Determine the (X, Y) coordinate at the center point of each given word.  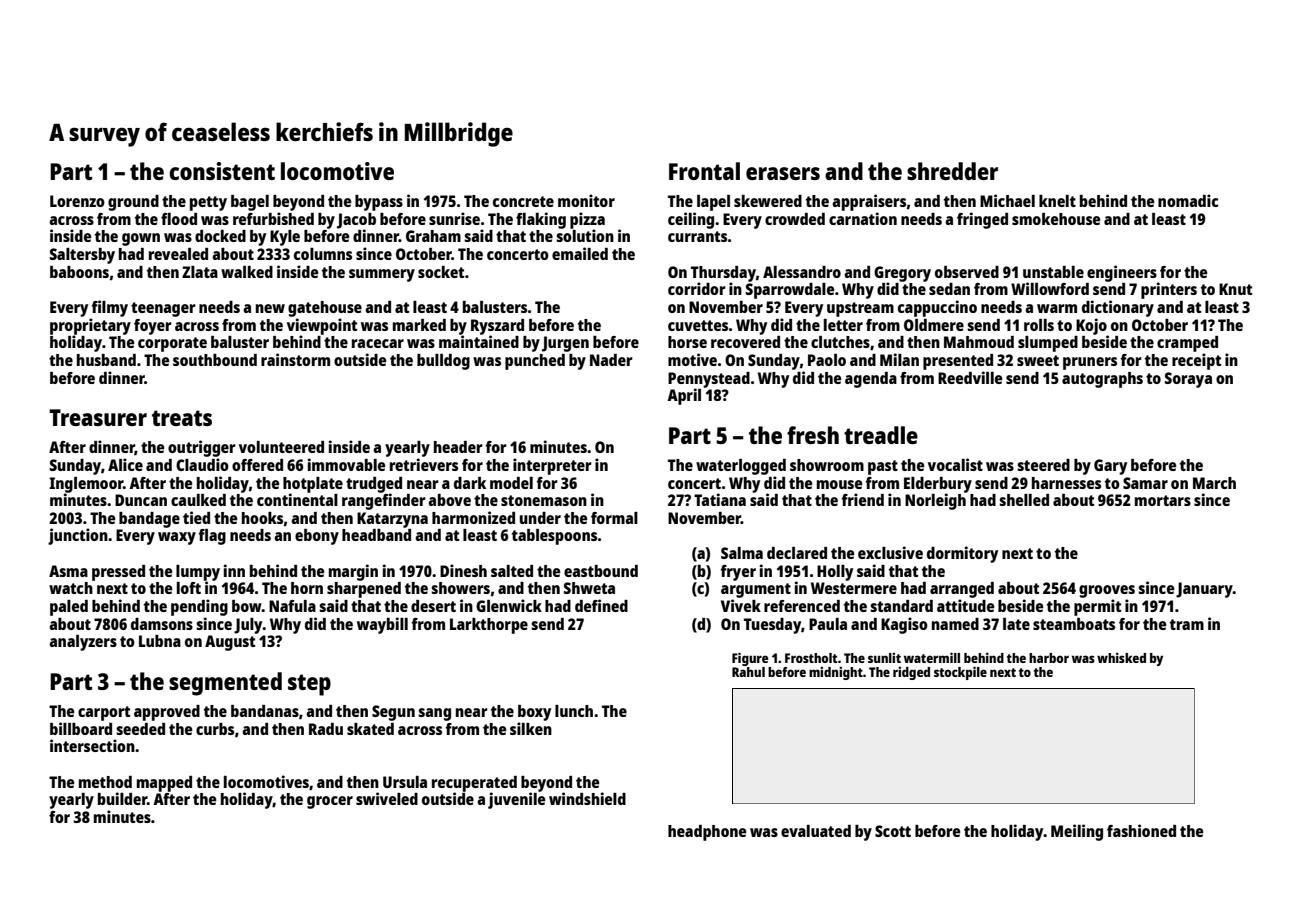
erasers (783, 173)
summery (382, 275)
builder (122, 798)
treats (182, 418)
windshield (587, 798)
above (449, 500)
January (1204, 590)
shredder (952, 171)
